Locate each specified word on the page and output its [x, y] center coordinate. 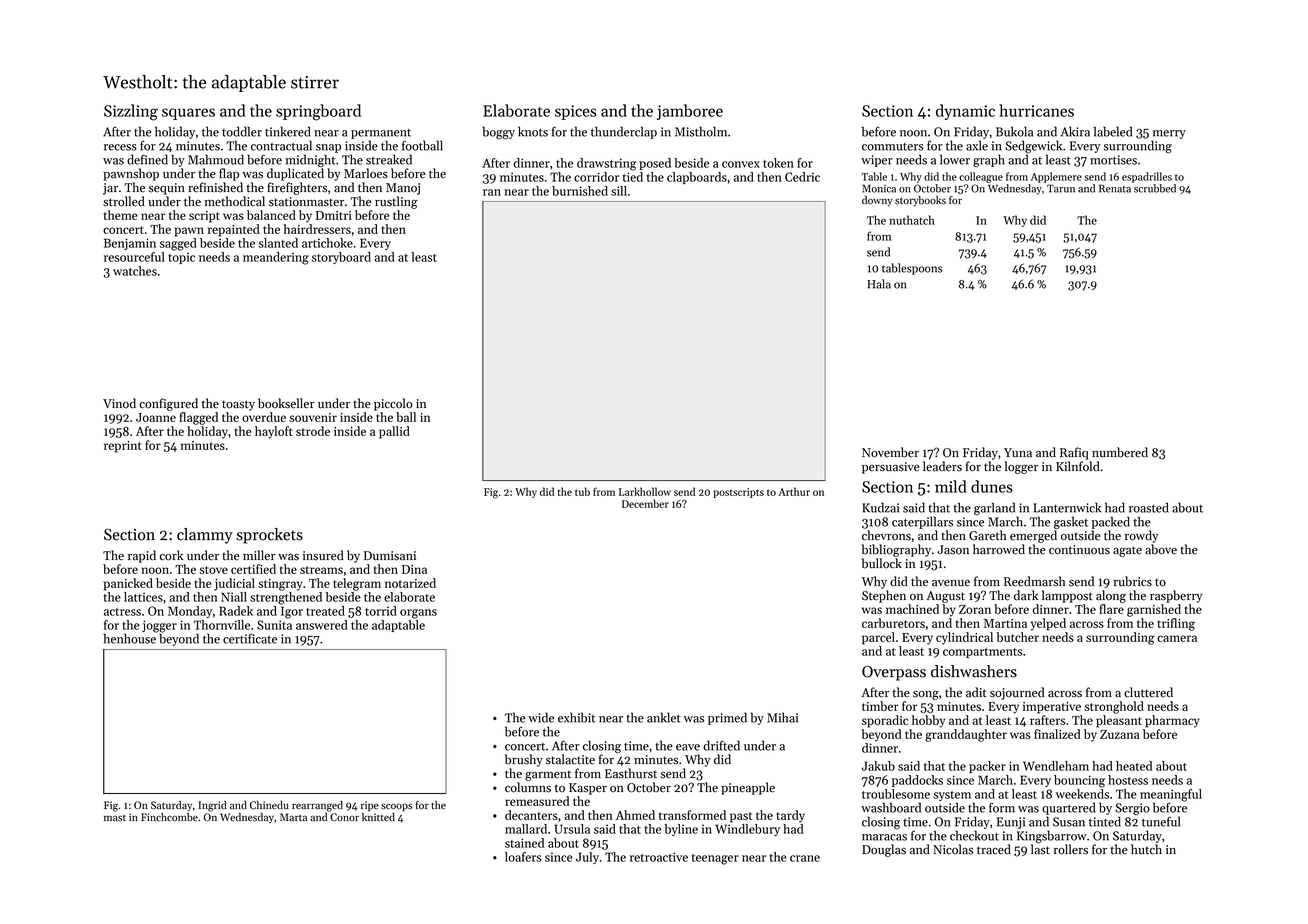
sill [619, 191]
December [645, 503]
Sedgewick [1033, 147]
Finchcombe [169, 817]
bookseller [286, 403]
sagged [178, 244]
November [890, 452]
